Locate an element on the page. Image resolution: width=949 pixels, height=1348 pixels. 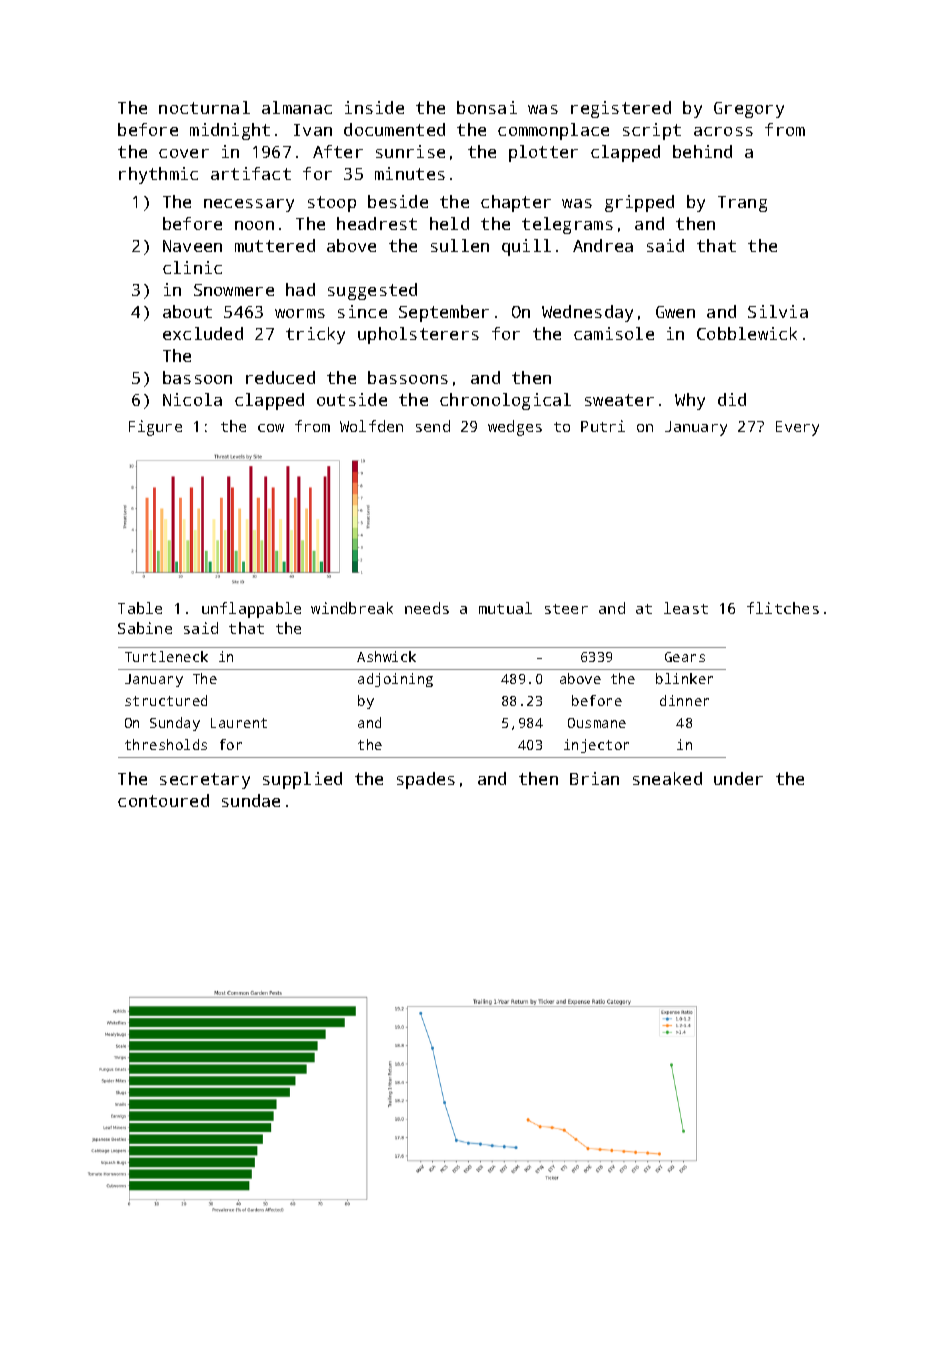
sunrise is located at coordinates (410, 151).
